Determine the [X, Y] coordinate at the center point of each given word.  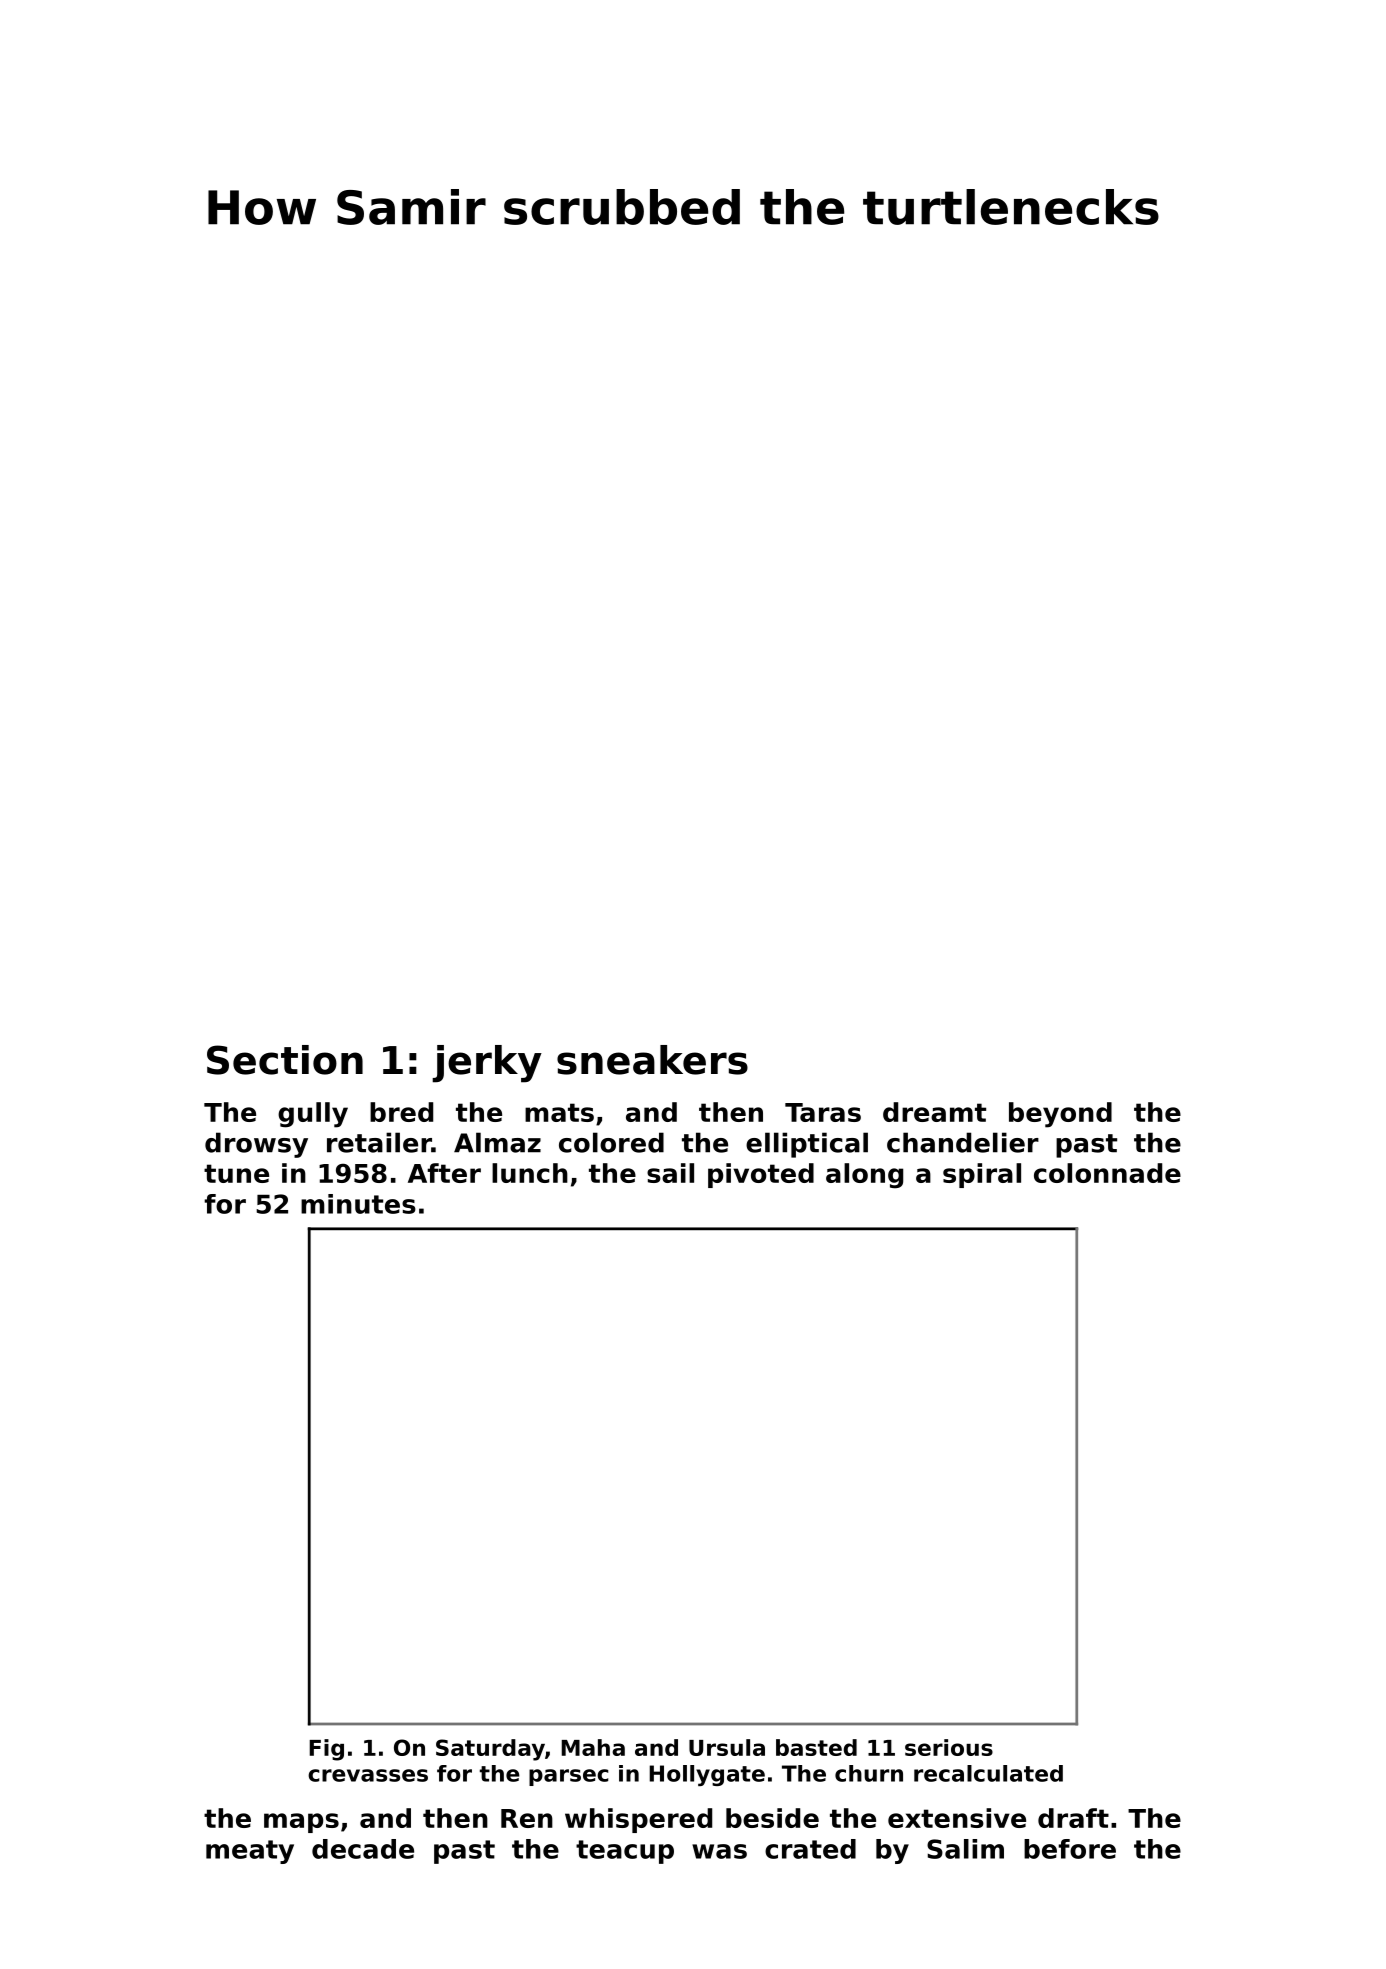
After [444, 1173]
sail [670, 1173]
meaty [250, 1852]
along [864, 1176]
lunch [530, 1173]
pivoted [761, 1175]
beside [772, 1818]
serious [949, 1747]
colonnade [1107, 1173]
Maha [593, 1747]
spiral [982, 1175]
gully [313, 1115]
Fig [326, 1750]
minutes [358, 1204]
